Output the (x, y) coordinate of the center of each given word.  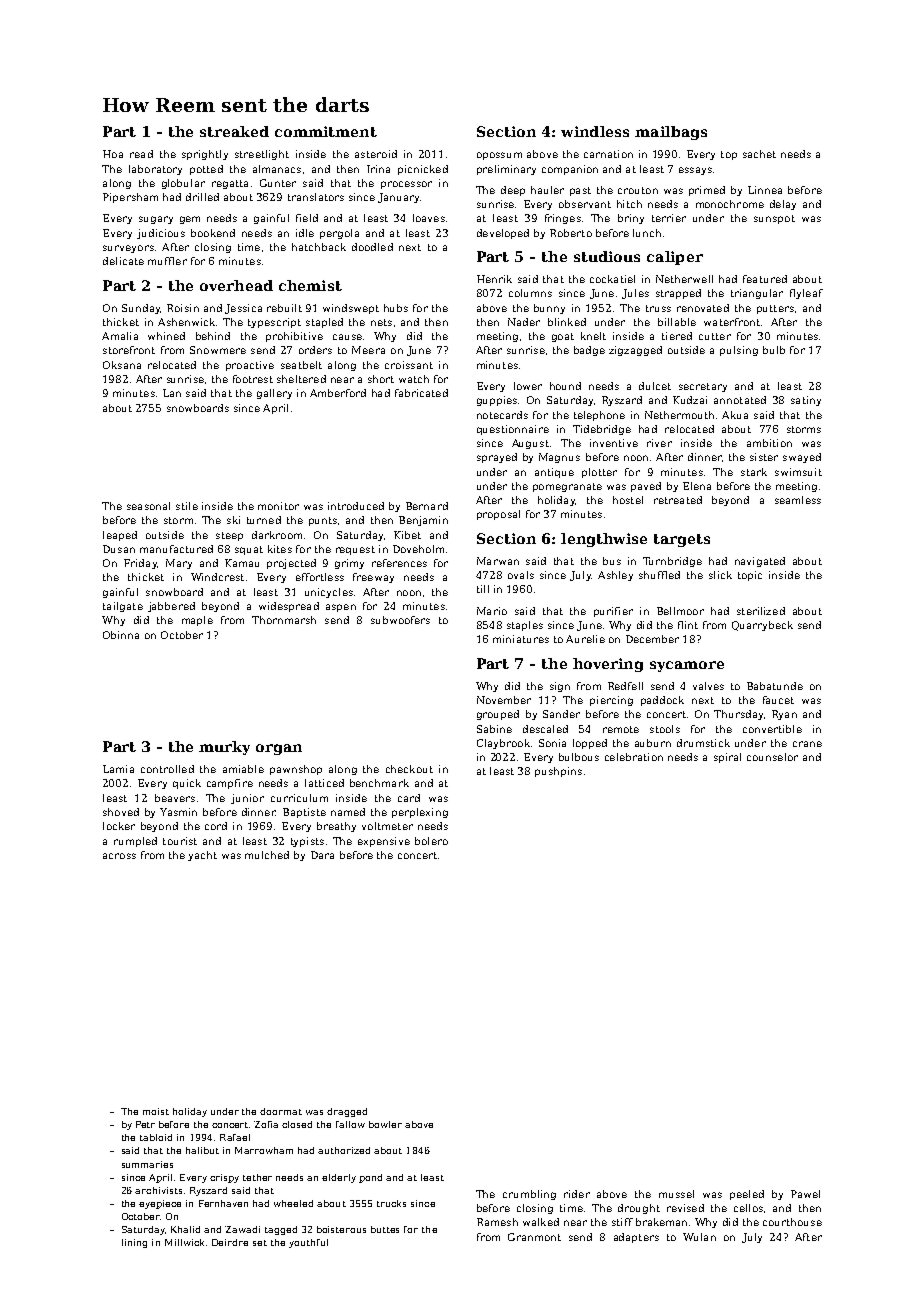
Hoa (113, 154)
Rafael (235, 1137)
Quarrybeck (762, 626)
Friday (140, 564)
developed (503, 234)
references (399, 563)
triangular (757, 294)
